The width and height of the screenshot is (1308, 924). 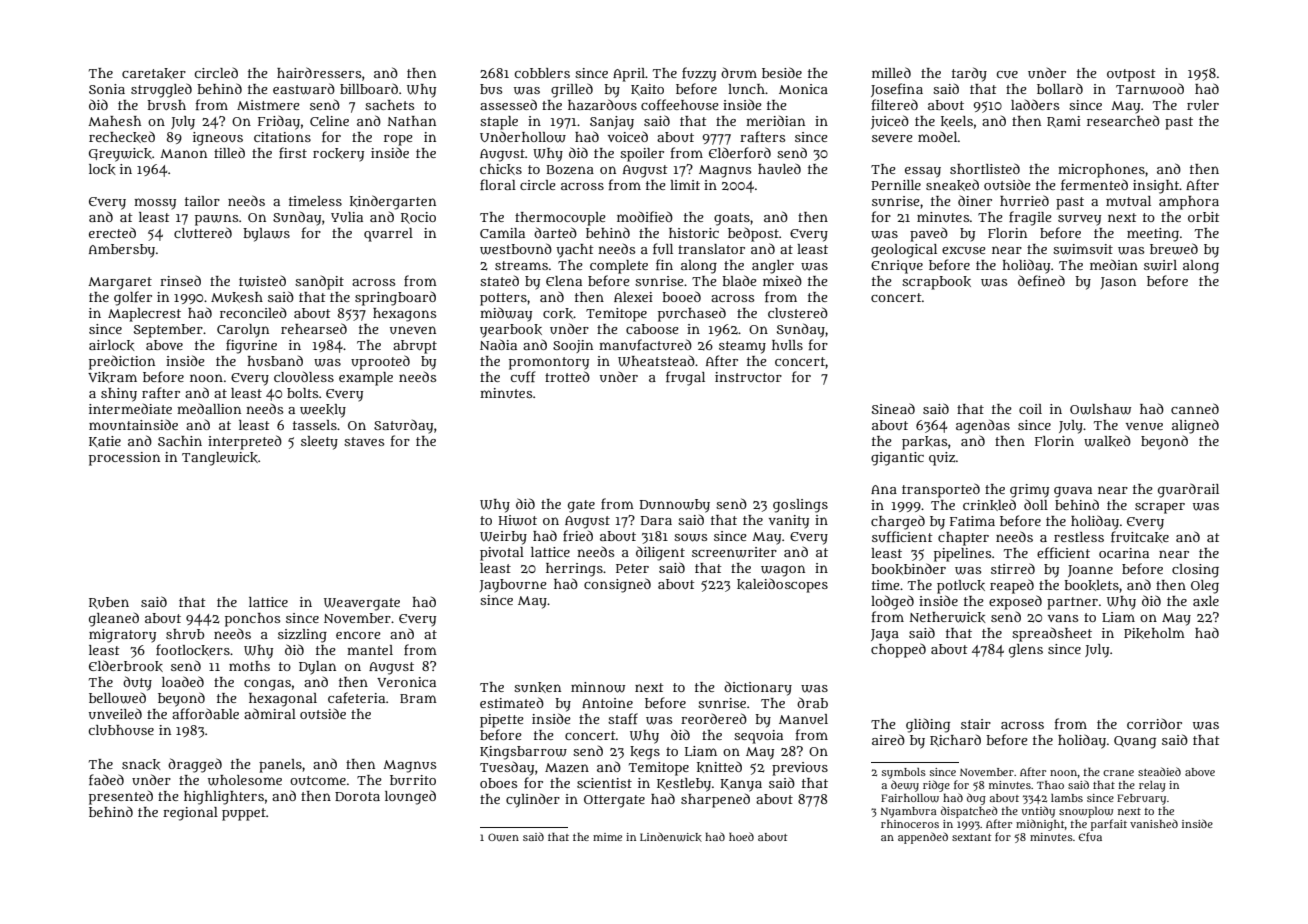 I want to click on limit, so click(x=685, y=185).
